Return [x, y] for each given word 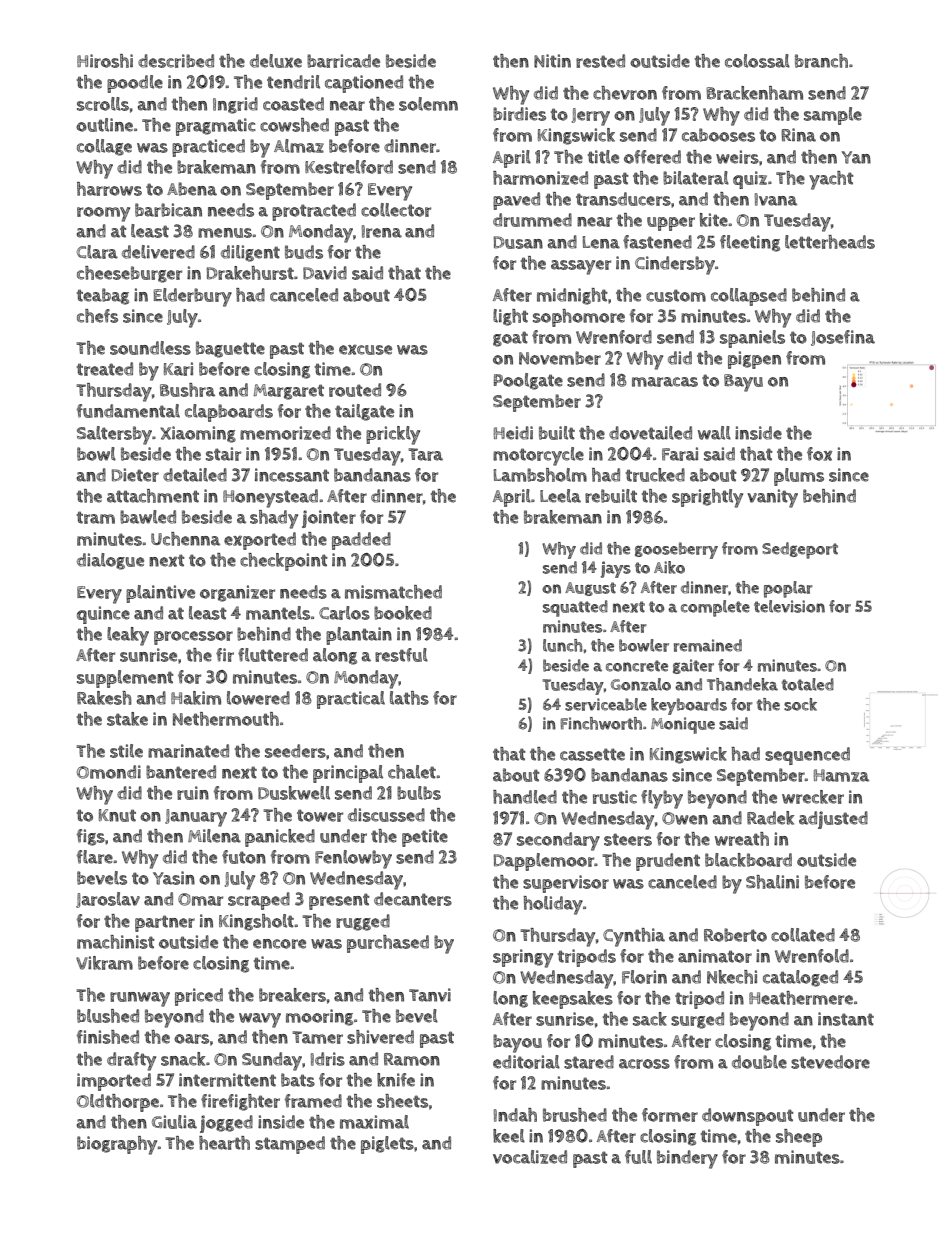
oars [191, 1039]
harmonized [540, 178]
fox [820, 454]
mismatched [393, 592]
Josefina [843, 338]
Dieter [135, 475]
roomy [103, 214]
